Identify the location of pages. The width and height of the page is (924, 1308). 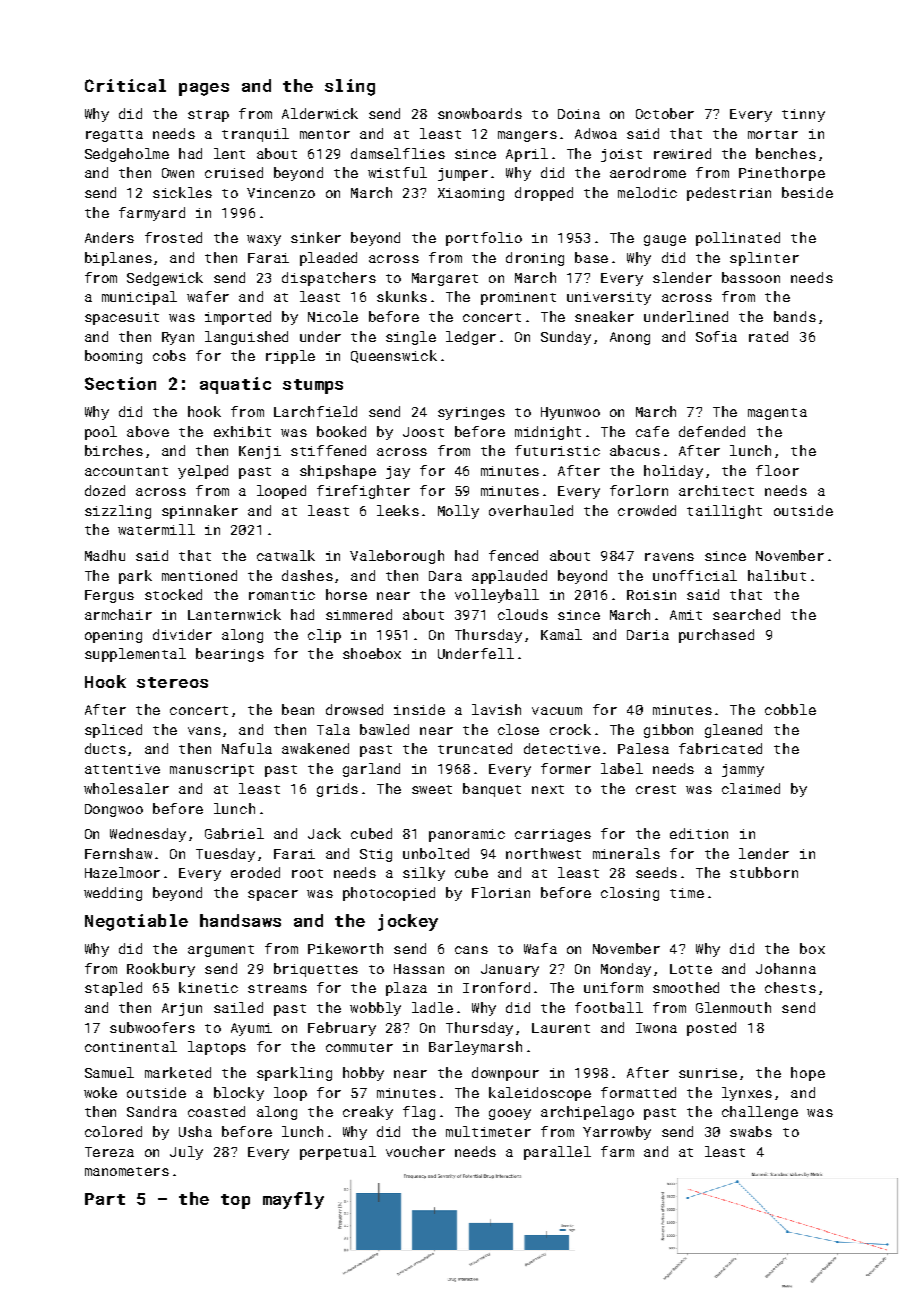
(204, 89).
